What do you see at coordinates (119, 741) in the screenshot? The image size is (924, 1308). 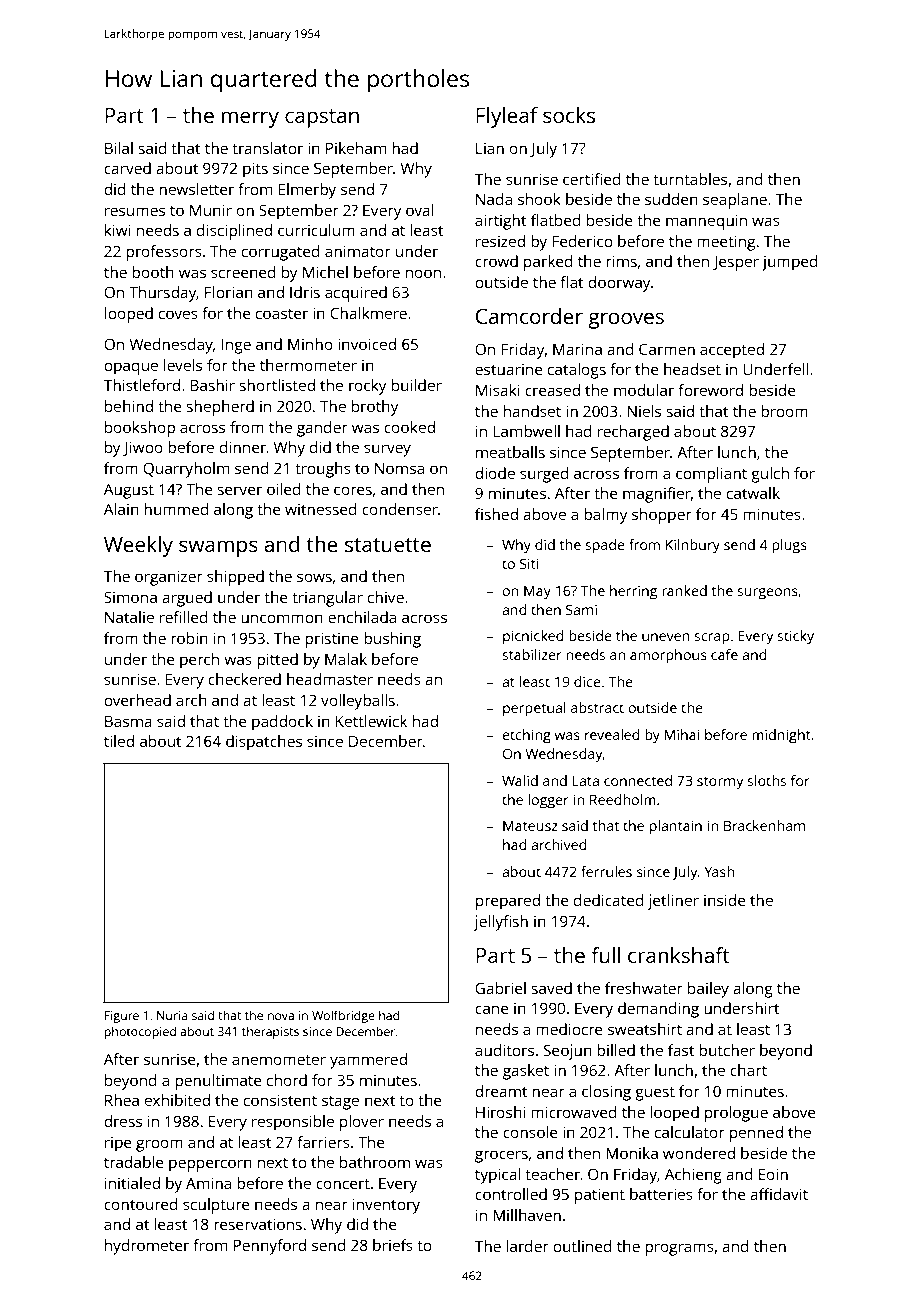 I see `tiled` at bounding box center [119, 741].
